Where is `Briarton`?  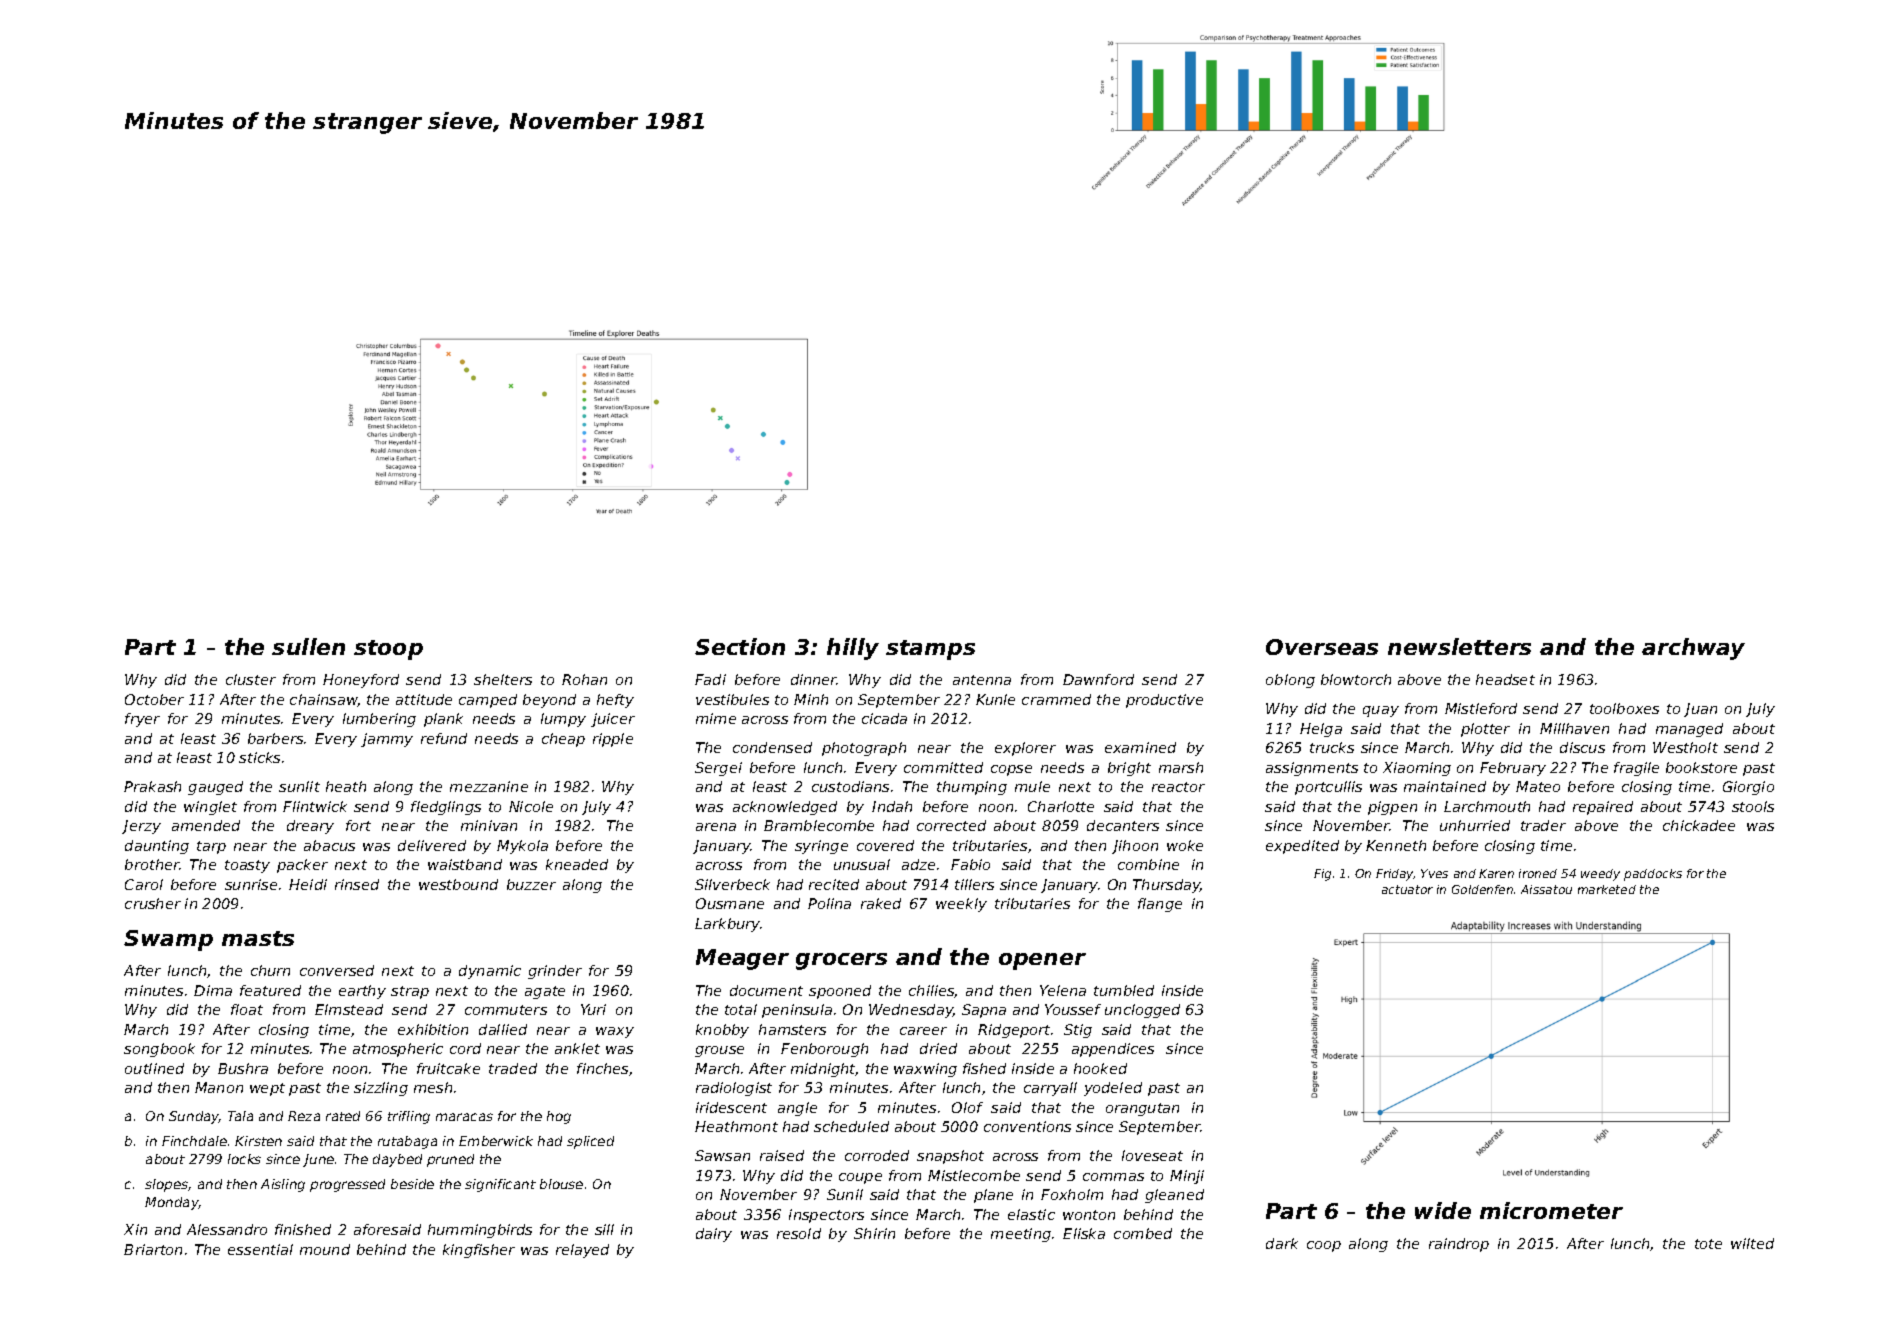 Briarton is located at coordinates (153, 1249).
